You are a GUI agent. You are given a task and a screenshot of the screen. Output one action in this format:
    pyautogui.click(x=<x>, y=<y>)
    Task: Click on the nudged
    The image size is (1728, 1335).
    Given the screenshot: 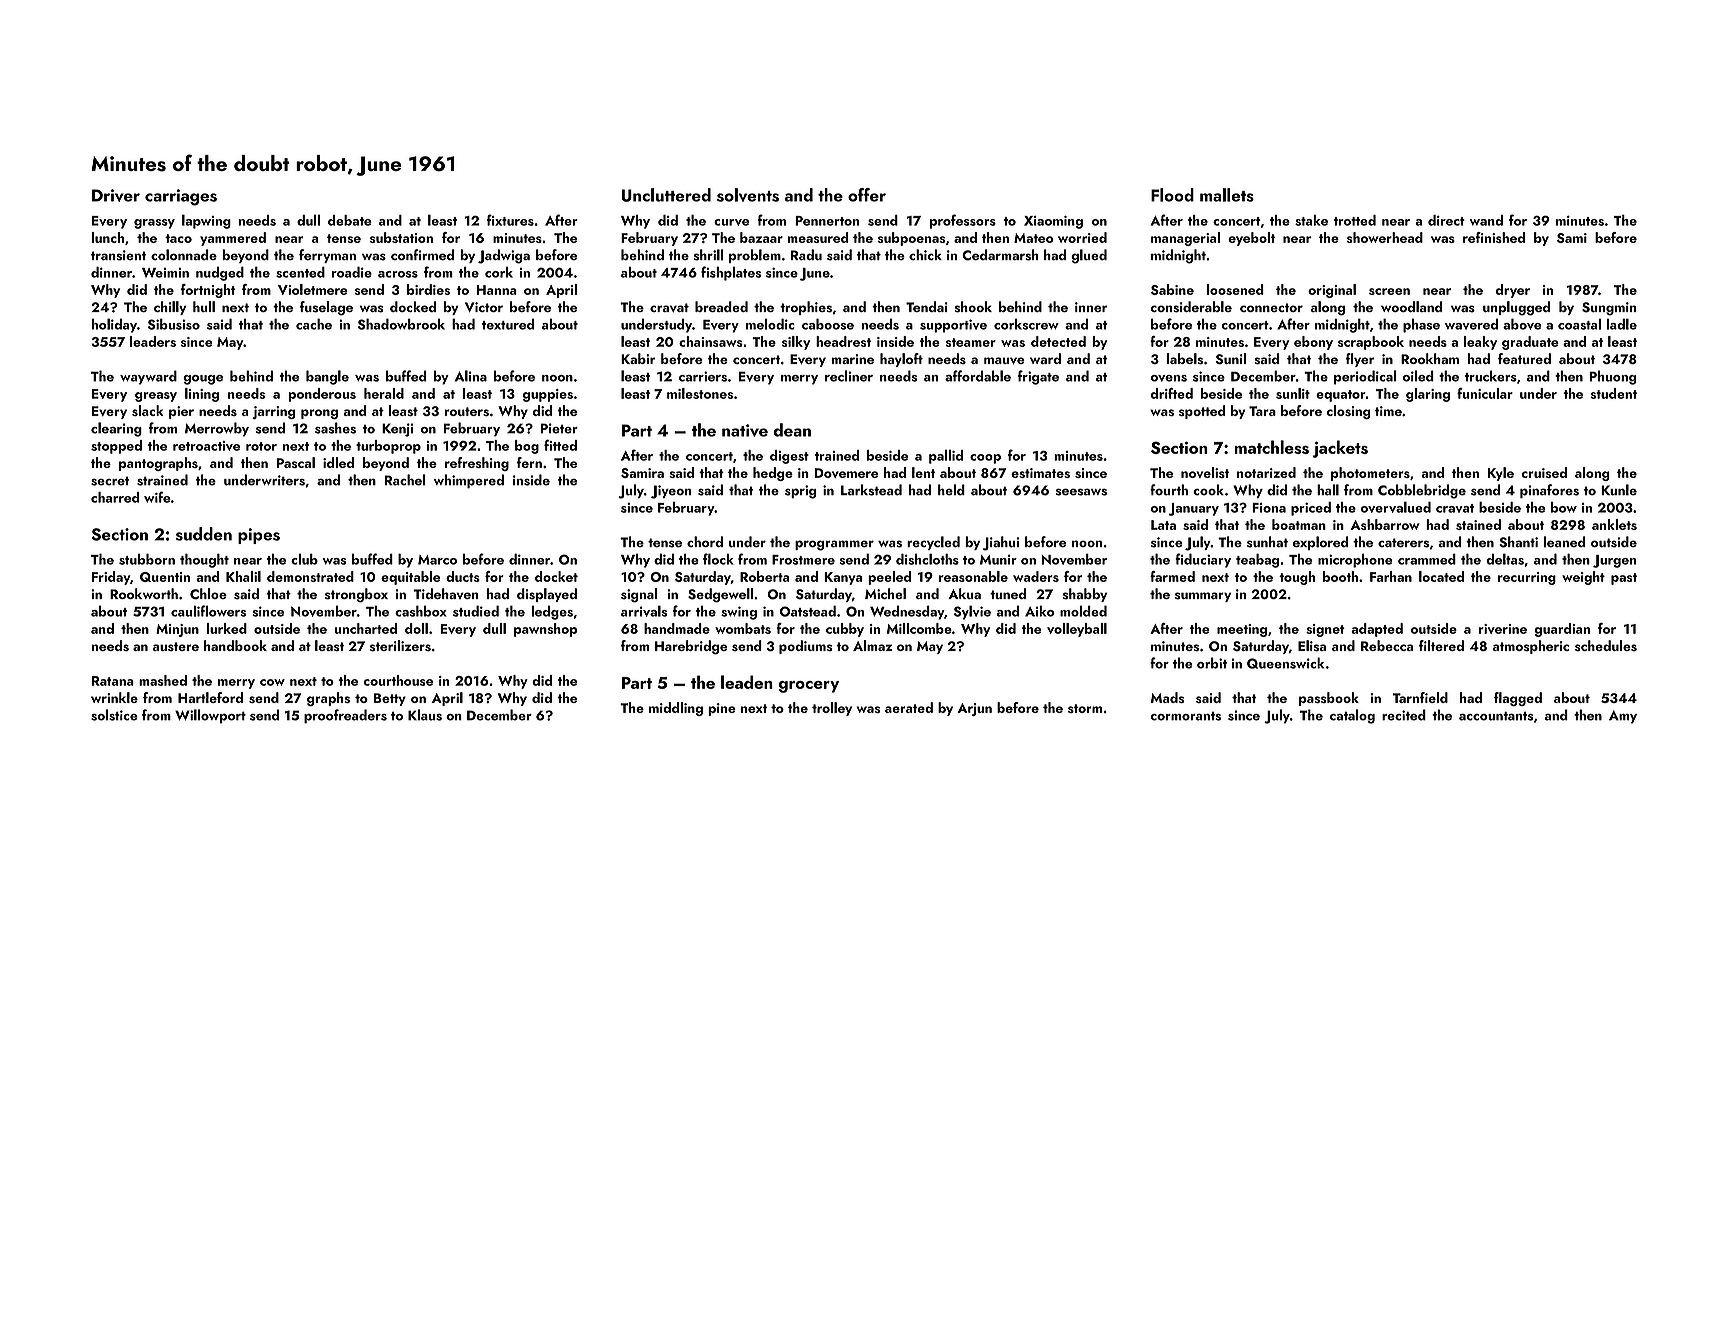 What is the action you would take?
    pyautogui.click(x=220, y=274)
